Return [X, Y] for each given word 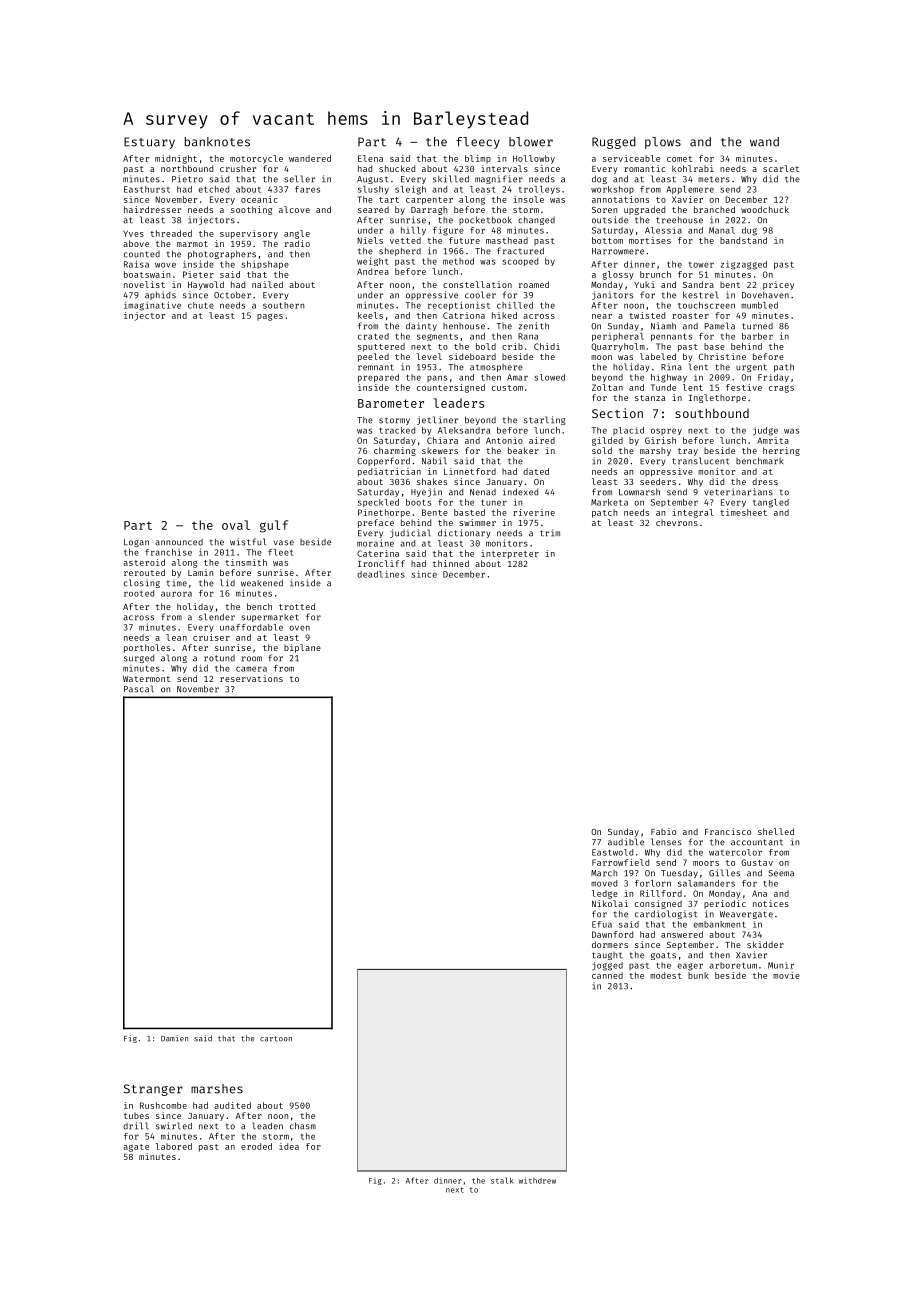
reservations [251, 678]
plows [663, 143]
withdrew [537, 1180]
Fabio [663, 831]
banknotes [217, 142]
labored [173, 1146]
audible [626, 842]
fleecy [478, 143]
